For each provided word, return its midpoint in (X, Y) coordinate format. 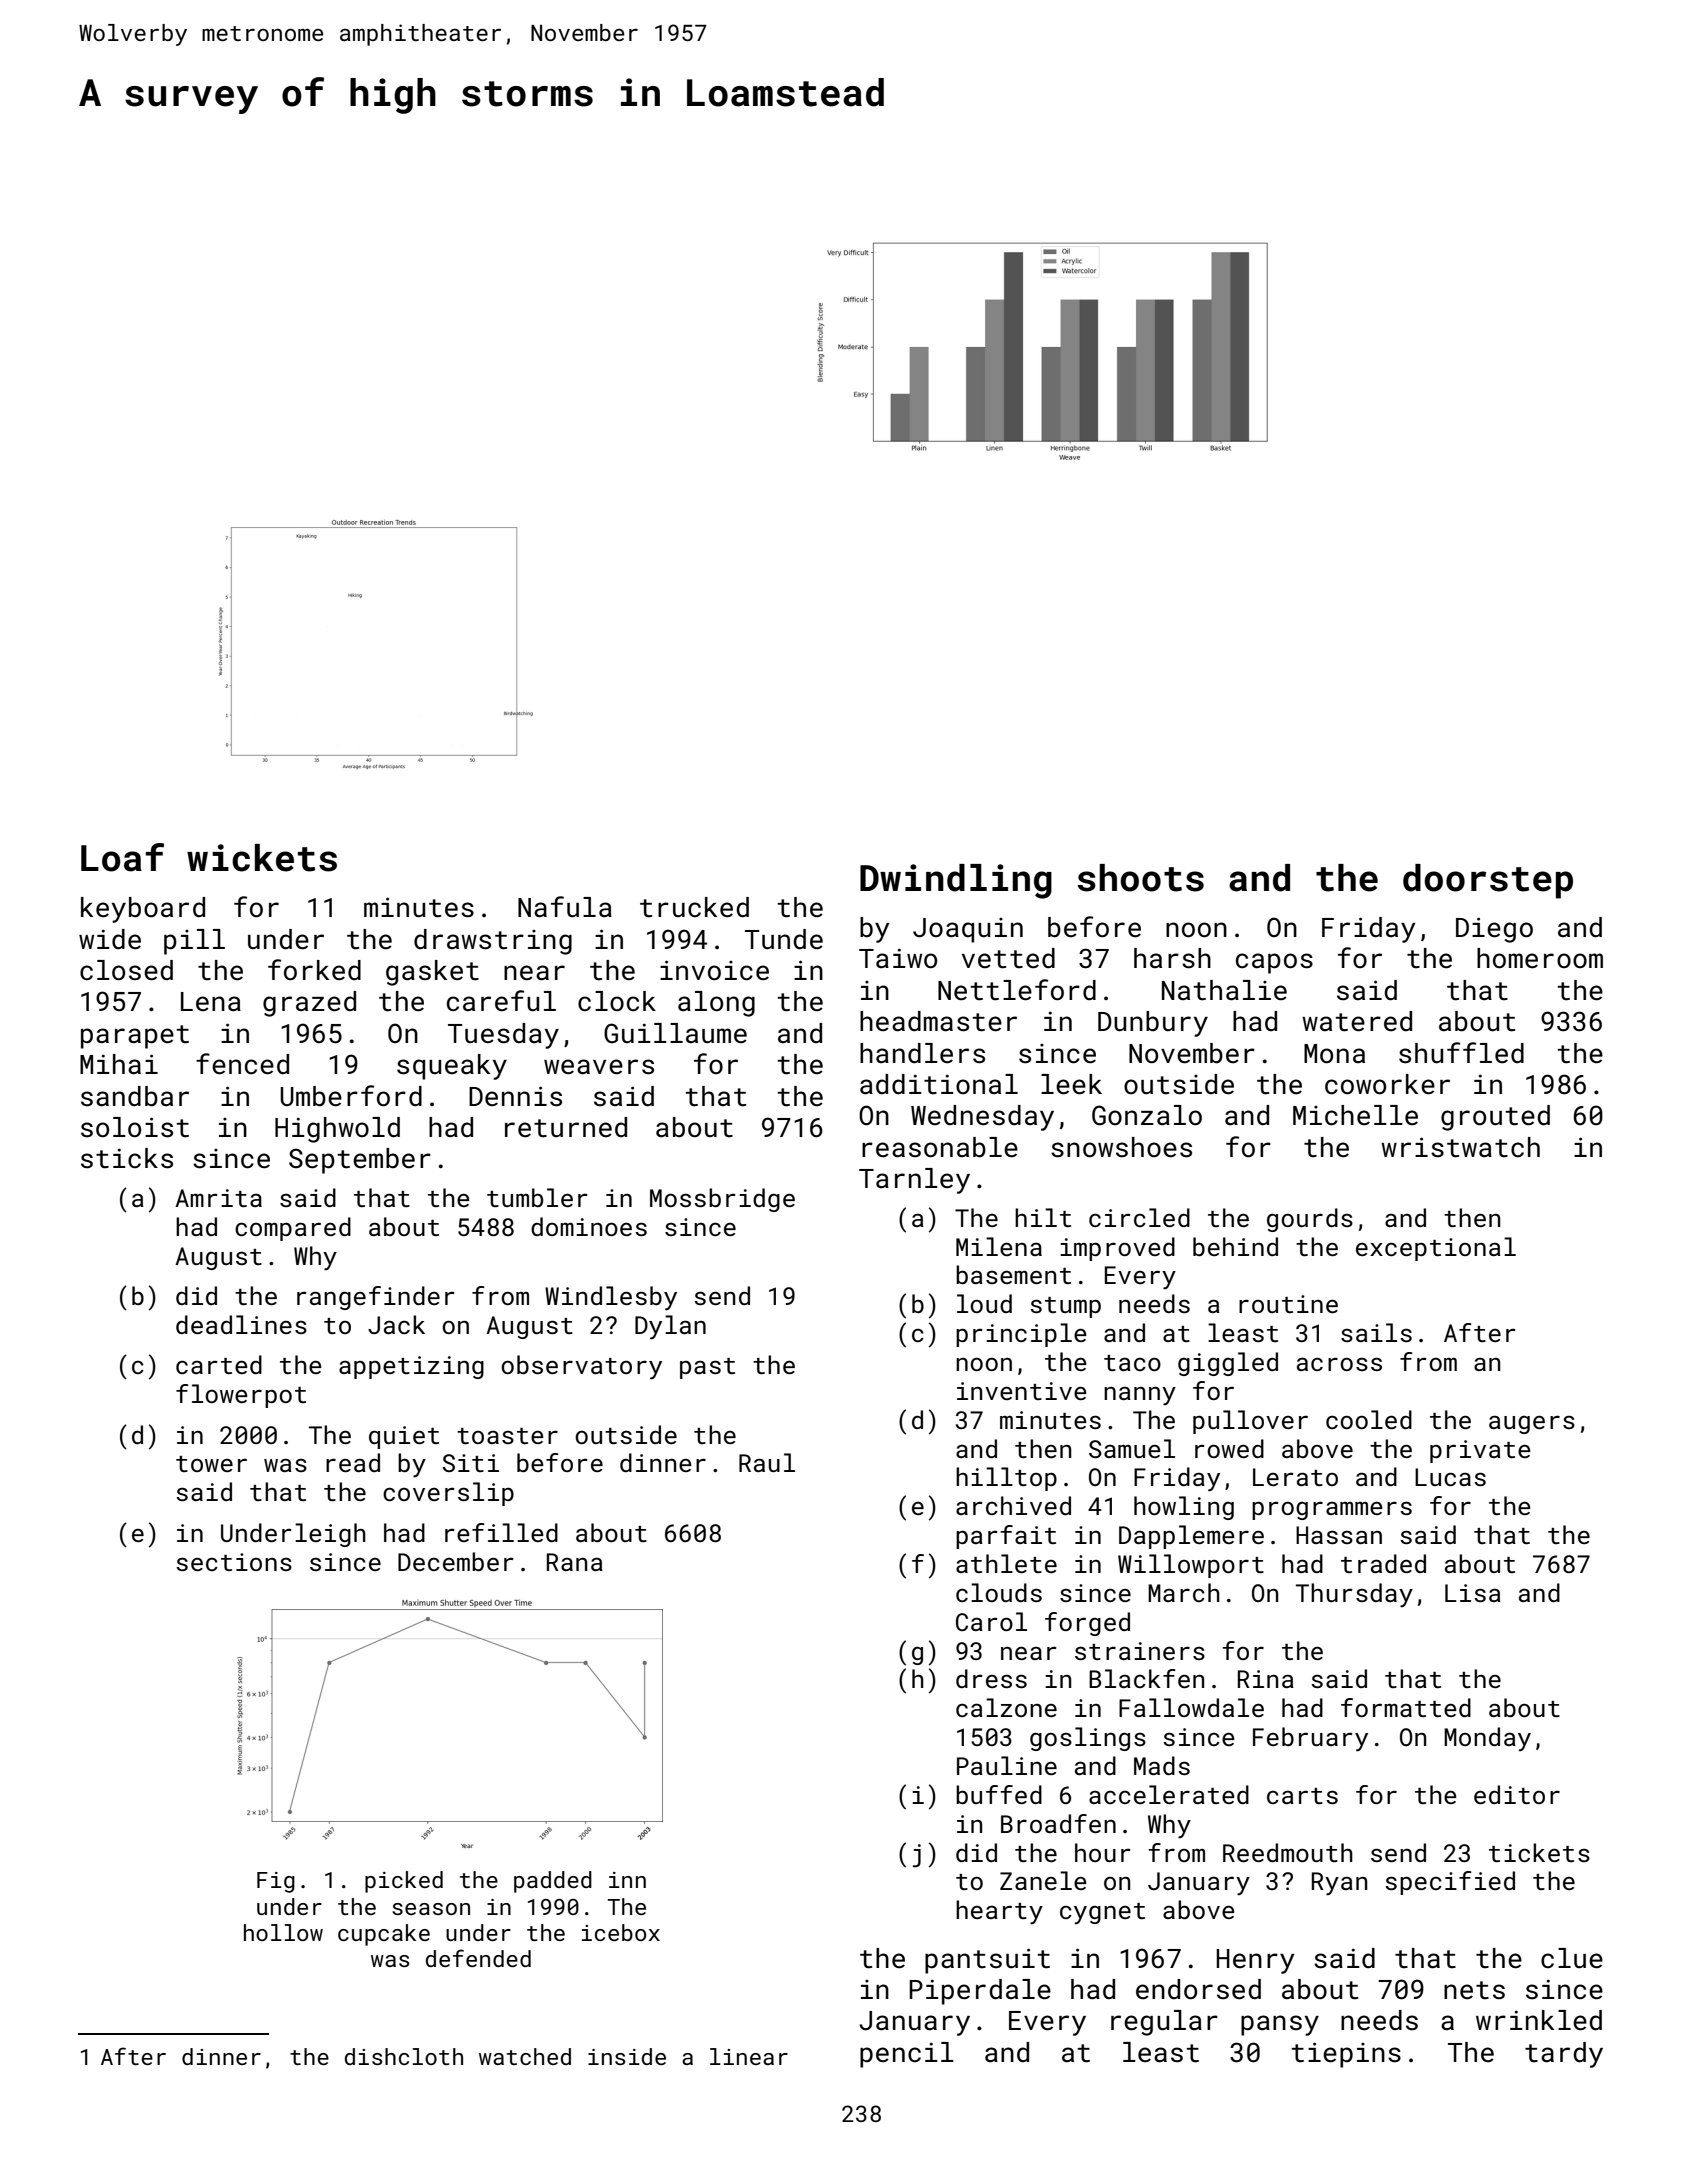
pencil (907, 2055)
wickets (262, 858)
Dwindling (956, 881)
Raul (767, 1462)
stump (1065, 1307)
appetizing (411, 1367)
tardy (1564, 2055)
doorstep (1488, 881)
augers (1532, 1424)
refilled (501, 1532)
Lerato (1295, 1477)
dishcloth (404, 2056)
